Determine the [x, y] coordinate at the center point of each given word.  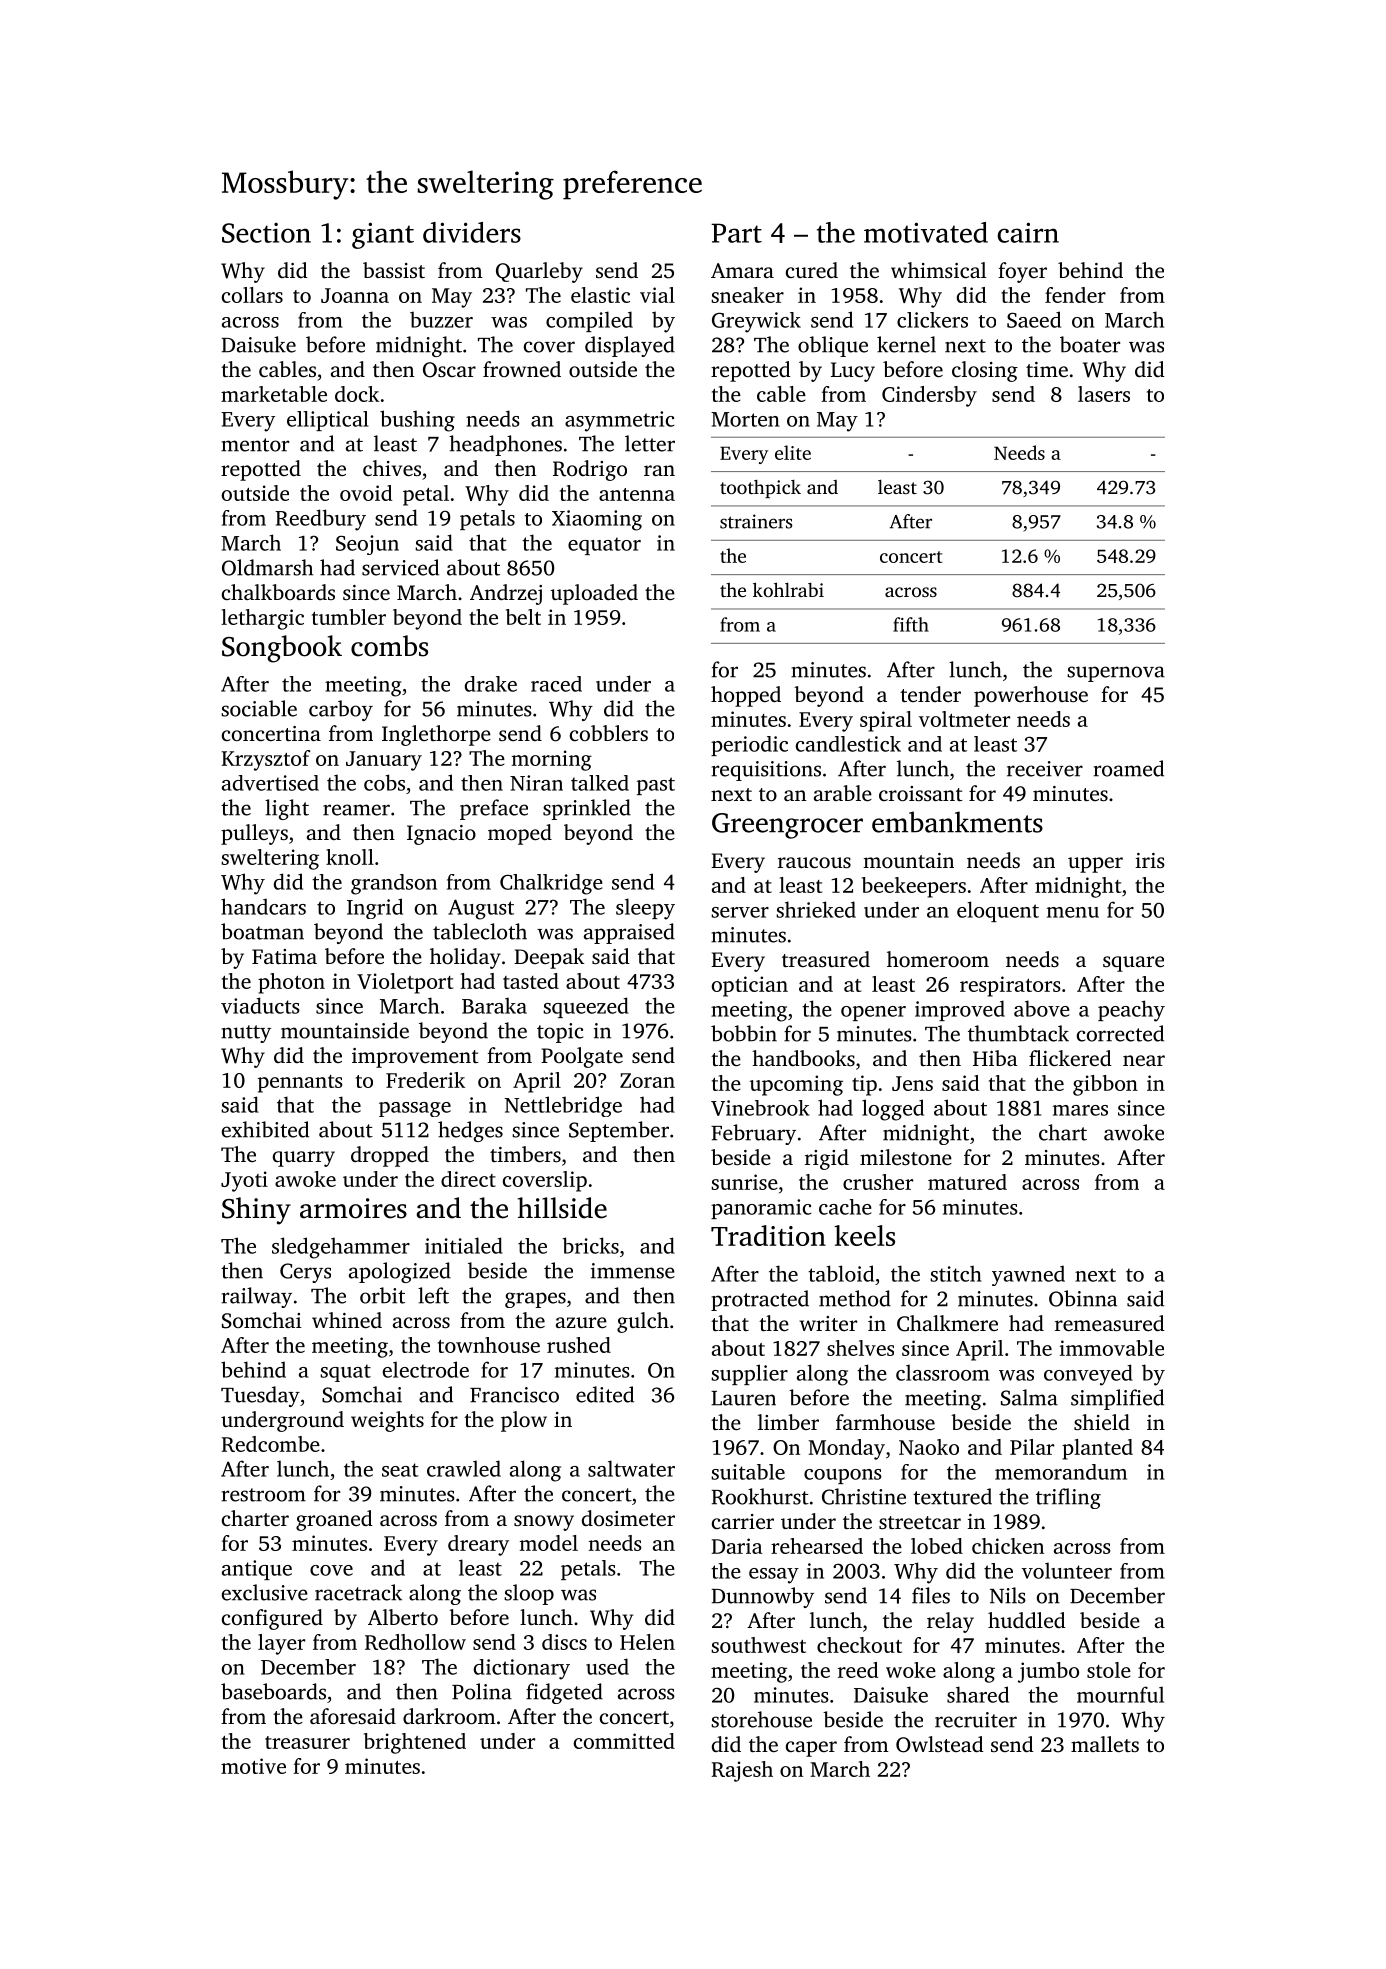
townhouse [489, 1345]
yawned [1028, 1275]
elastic [600, 295]
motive [253, 1766]
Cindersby [929, 396]
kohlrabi [788, 589]
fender [1075, 295]
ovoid [366, 493]
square [1133, 964]
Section [266, 233]
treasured [826, 959]
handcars [263, 906]
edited [605, 1394]
